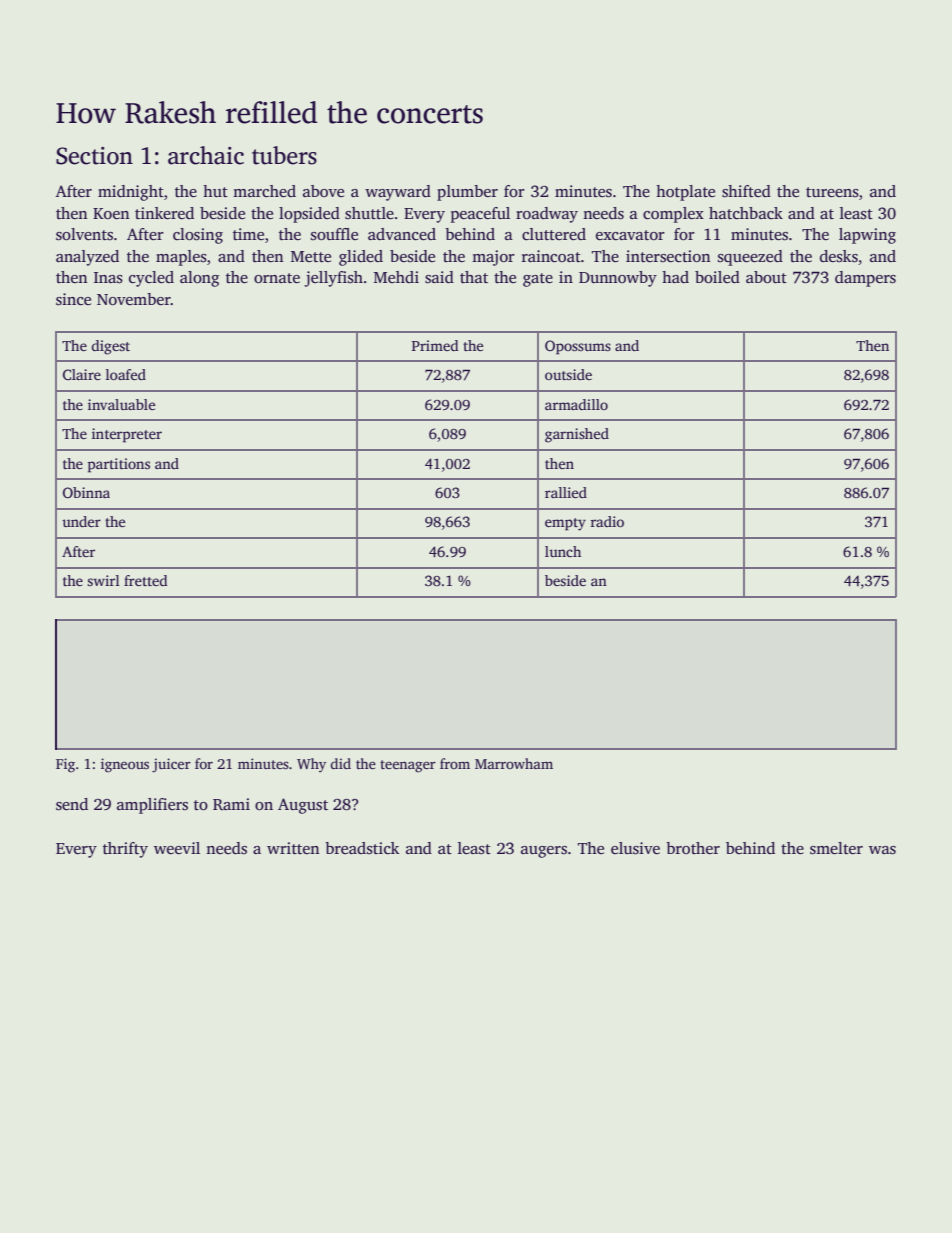 The image size is (952, 1233). What do you see at coordinates (566, 492) in the page?
I see `rallied` at bounding box center [566, 492].
